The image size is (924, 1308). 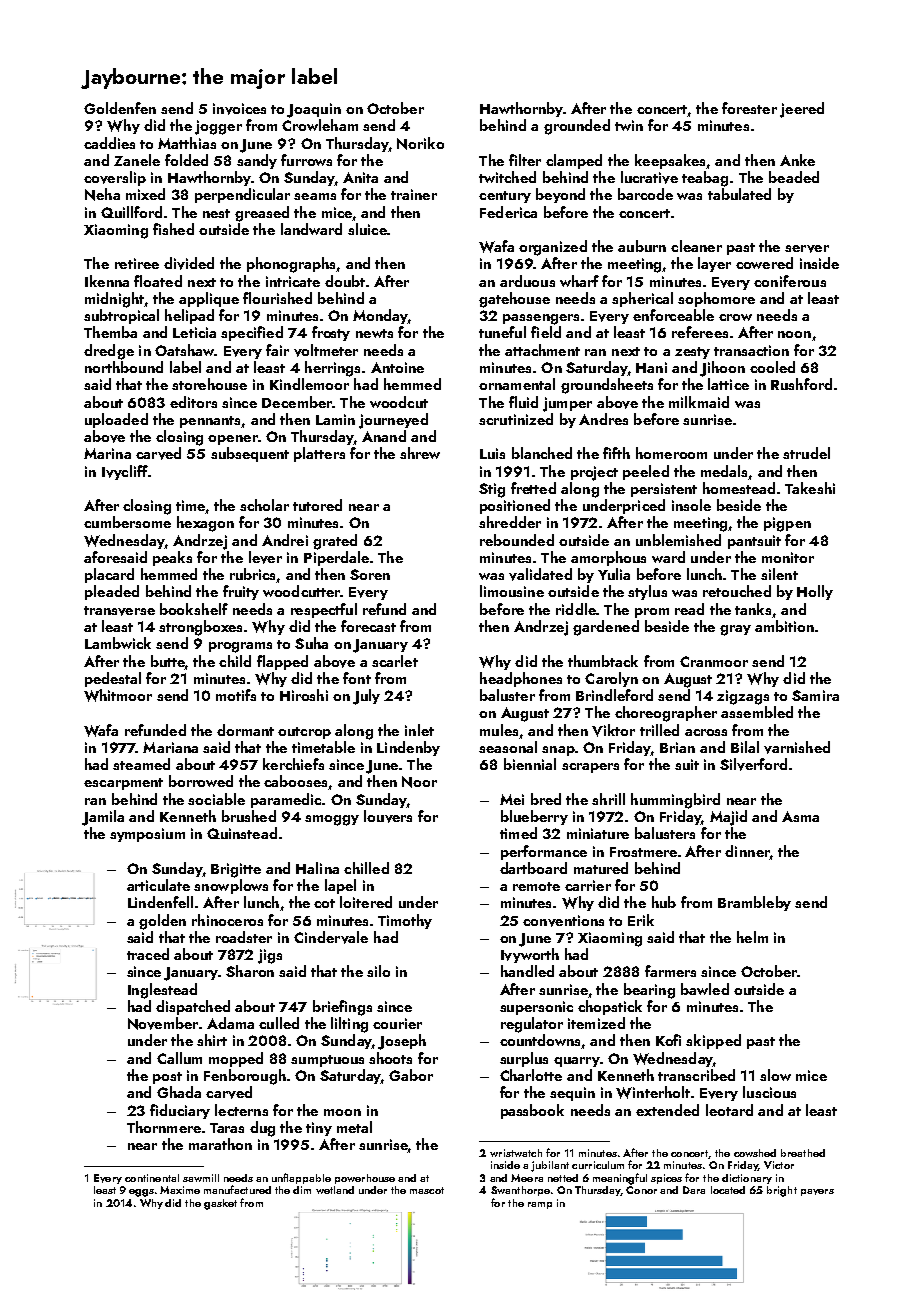 I want to click on jeered, so click(x=802, y=110).
